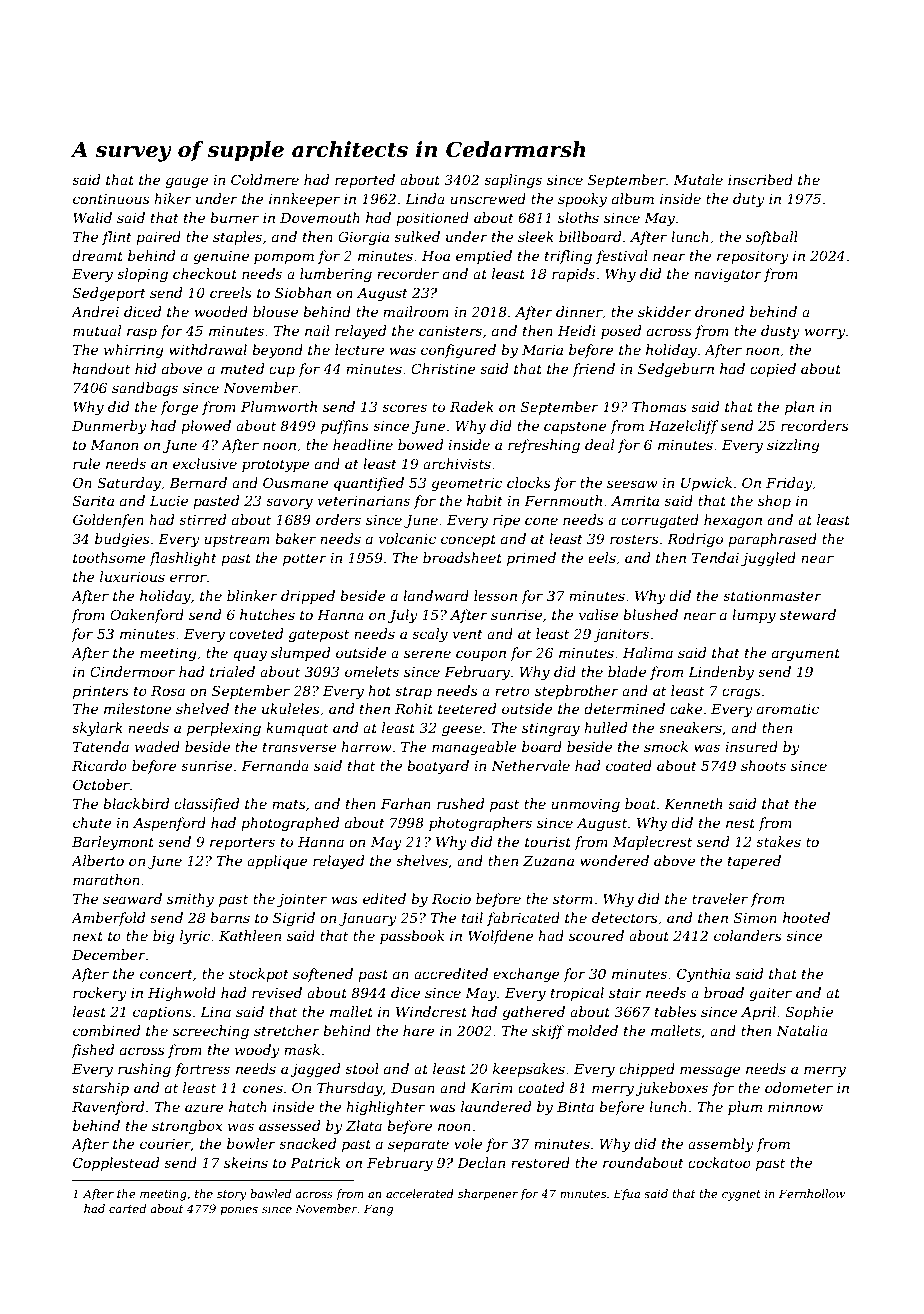  I want to click on steward, so click(808, 614).
